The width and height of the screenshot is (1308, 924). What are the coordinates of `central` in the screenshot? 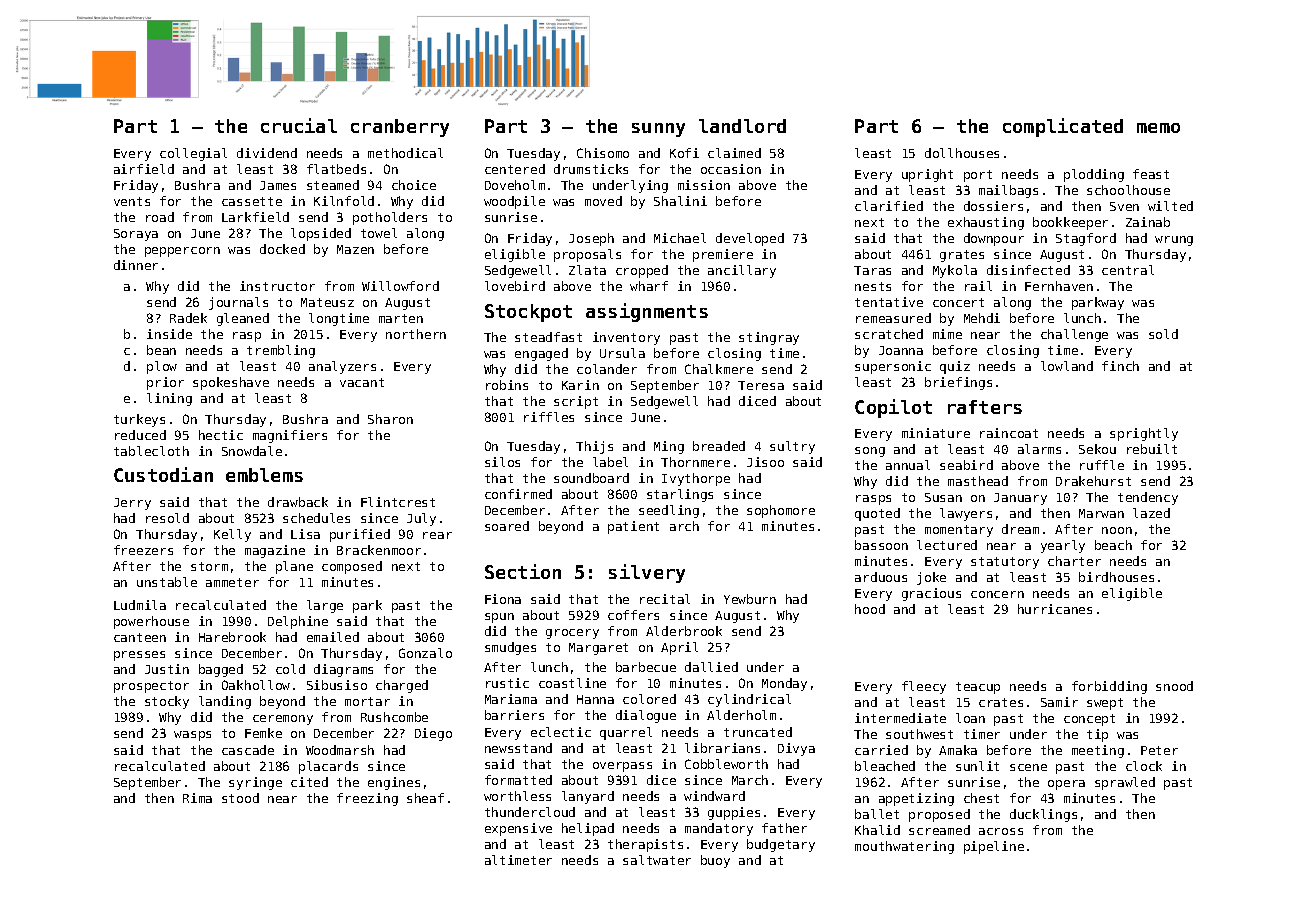 It's located at (1128, 270).
